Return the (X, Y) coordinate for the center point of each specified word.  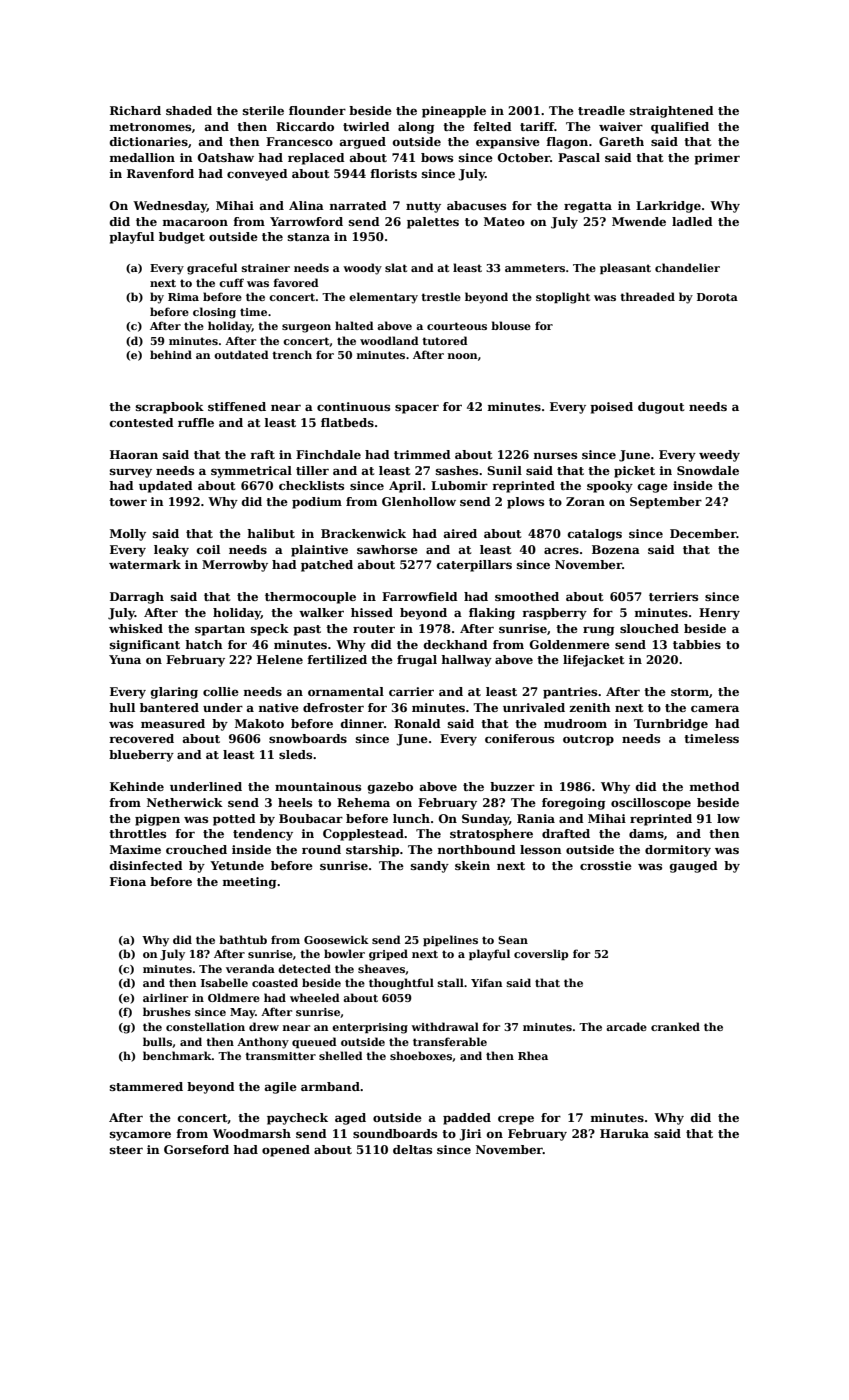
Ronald (417, 723)
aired (460, 533)
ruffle (196, 422)
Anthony (263, 1043)
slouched (649, 628)
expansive (508, 143)
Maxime (135, 849)
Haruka (624, 1133)
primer (717, 159)
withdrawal (445, 1026)
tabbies (697, 644)
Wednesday (170, 207)
